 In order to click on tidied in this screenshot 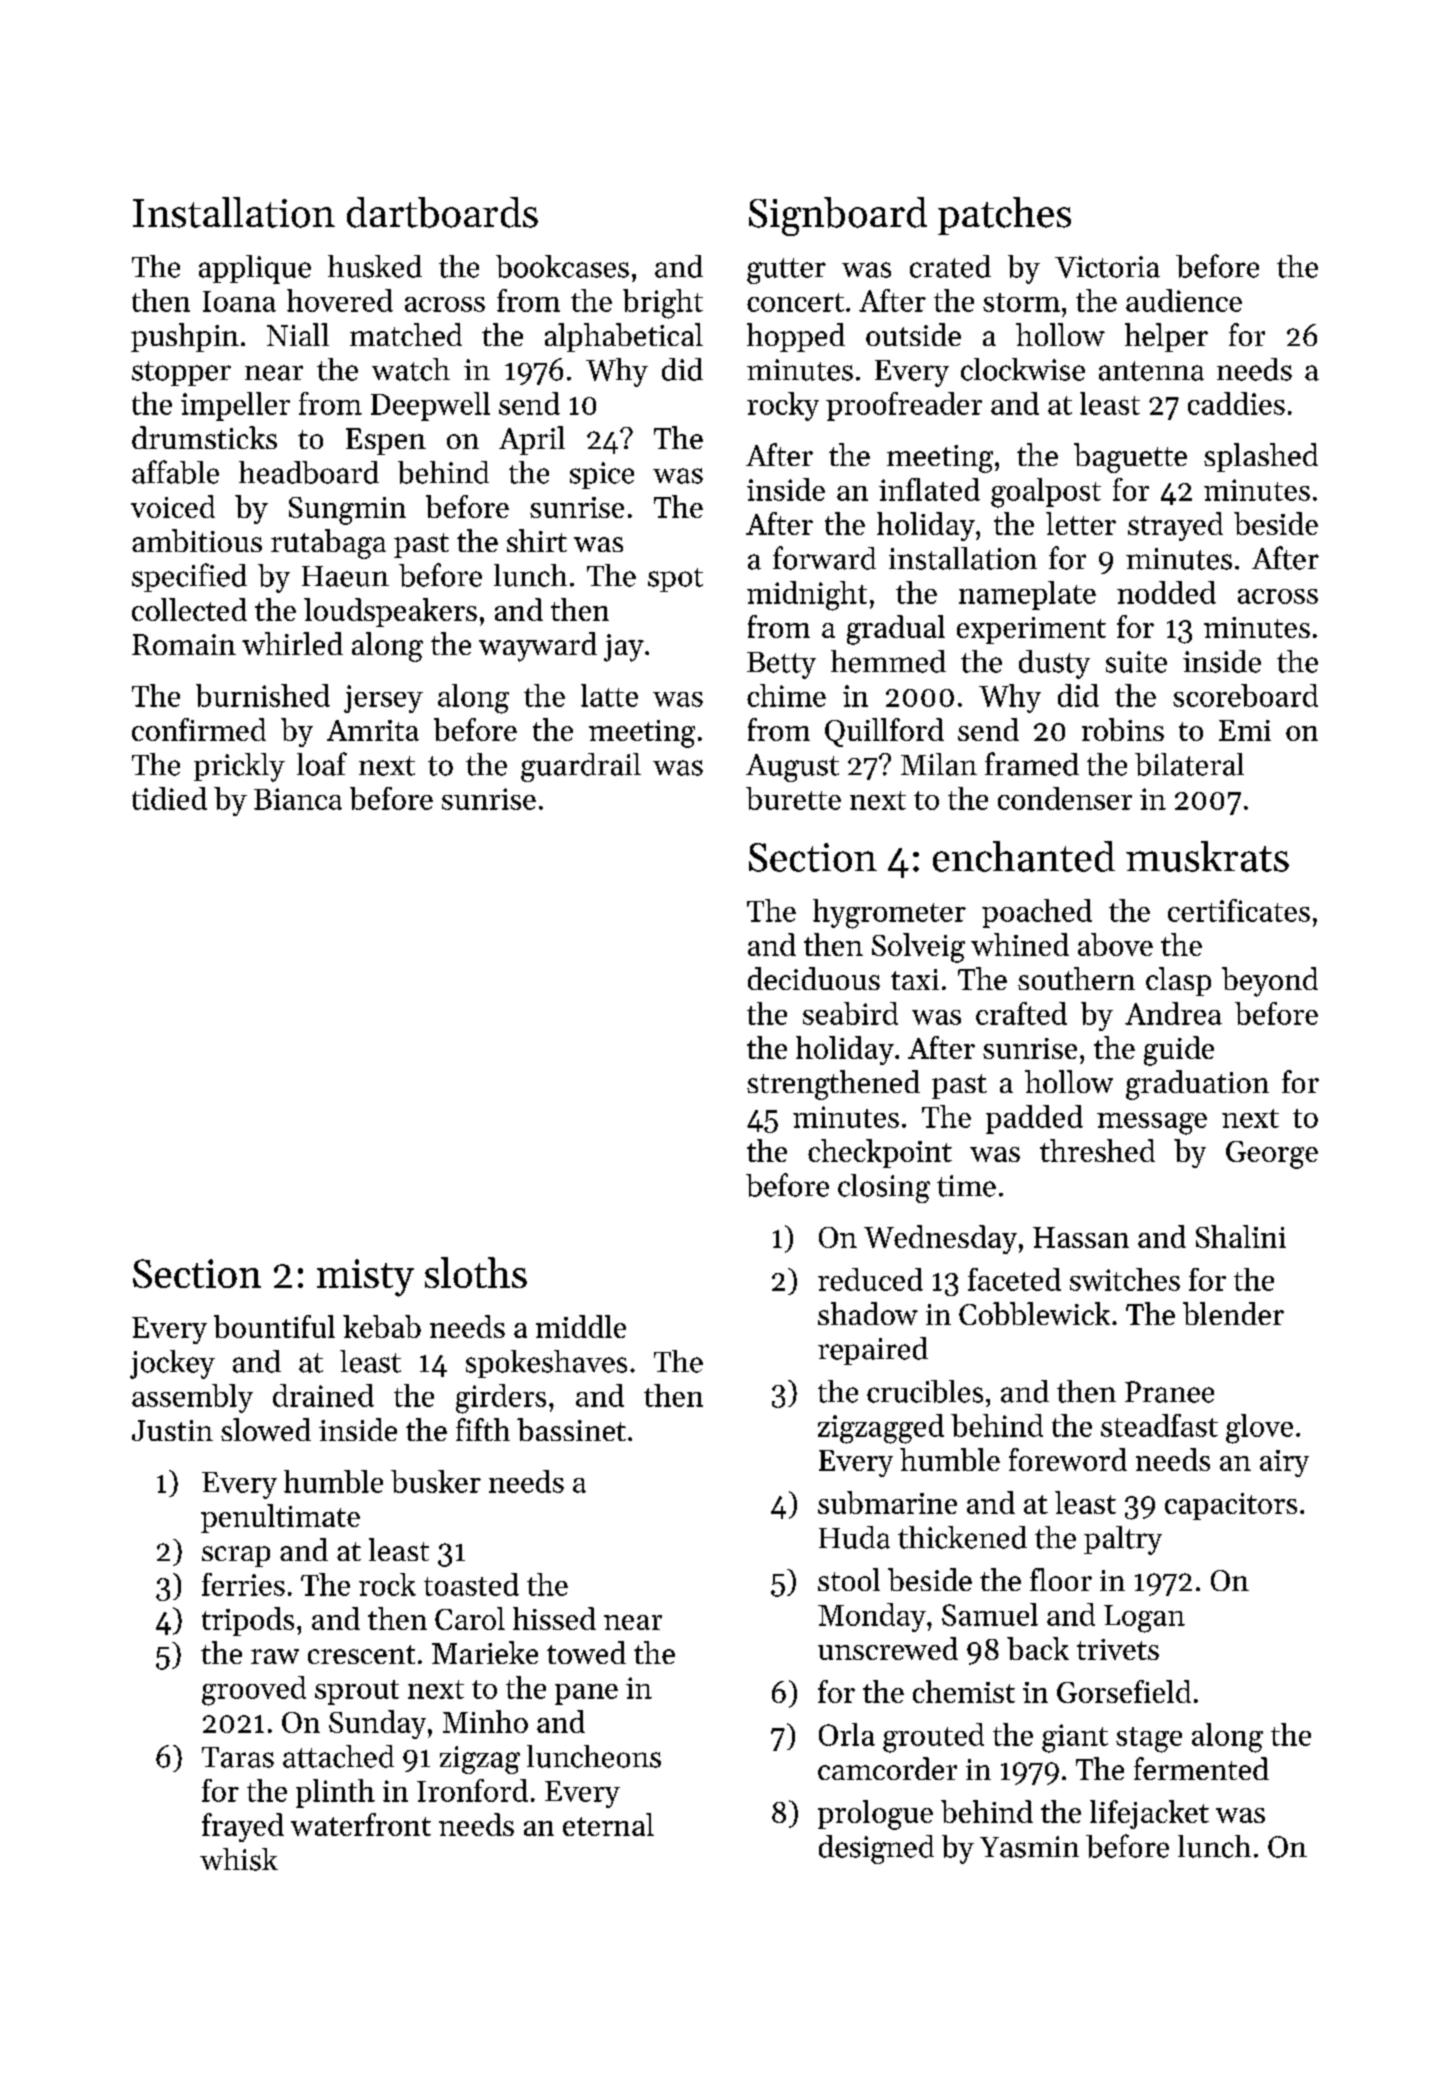, I will do `click(169, 798)`.
